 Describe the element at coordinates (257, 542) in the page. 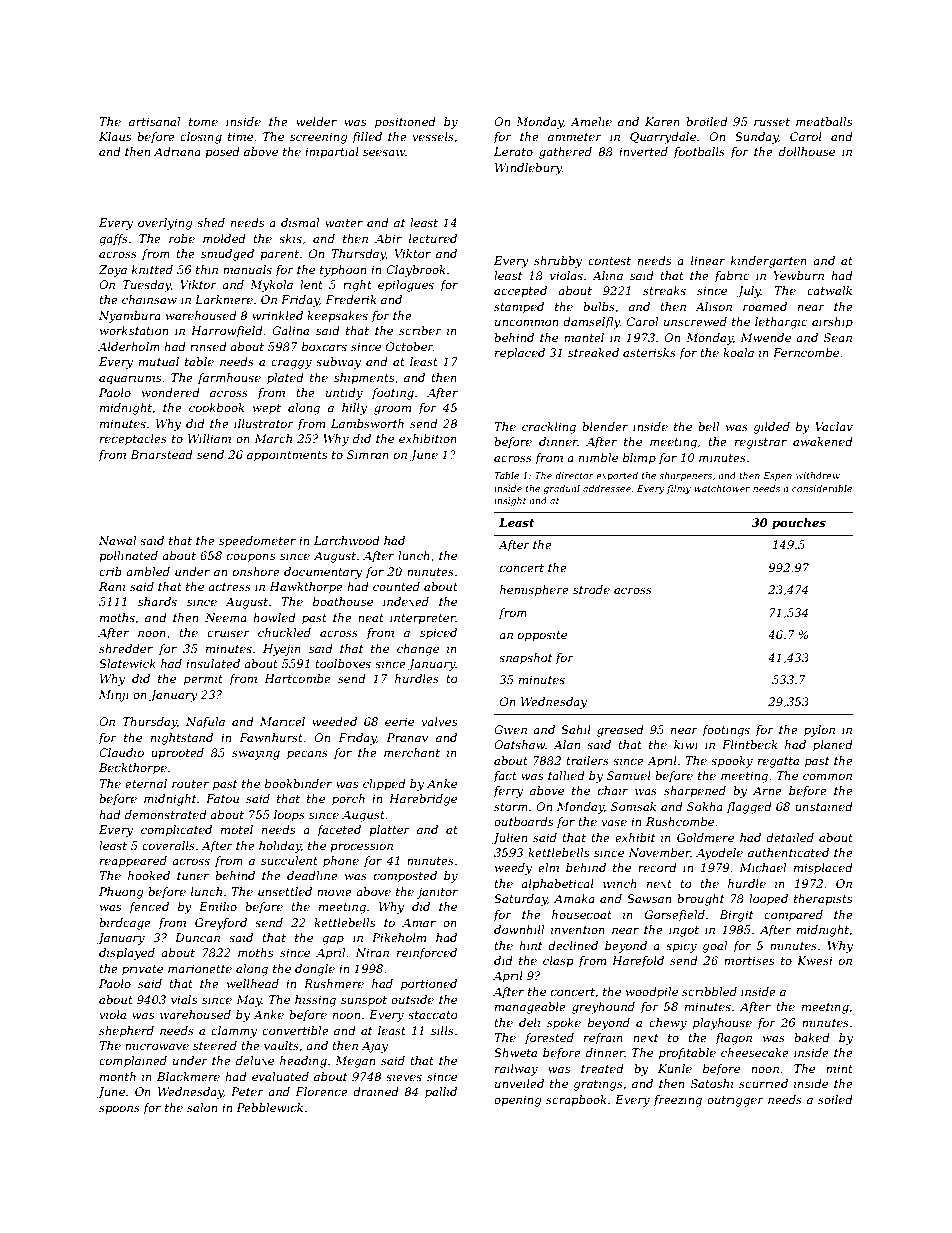

I see `speedometer` at that location.
